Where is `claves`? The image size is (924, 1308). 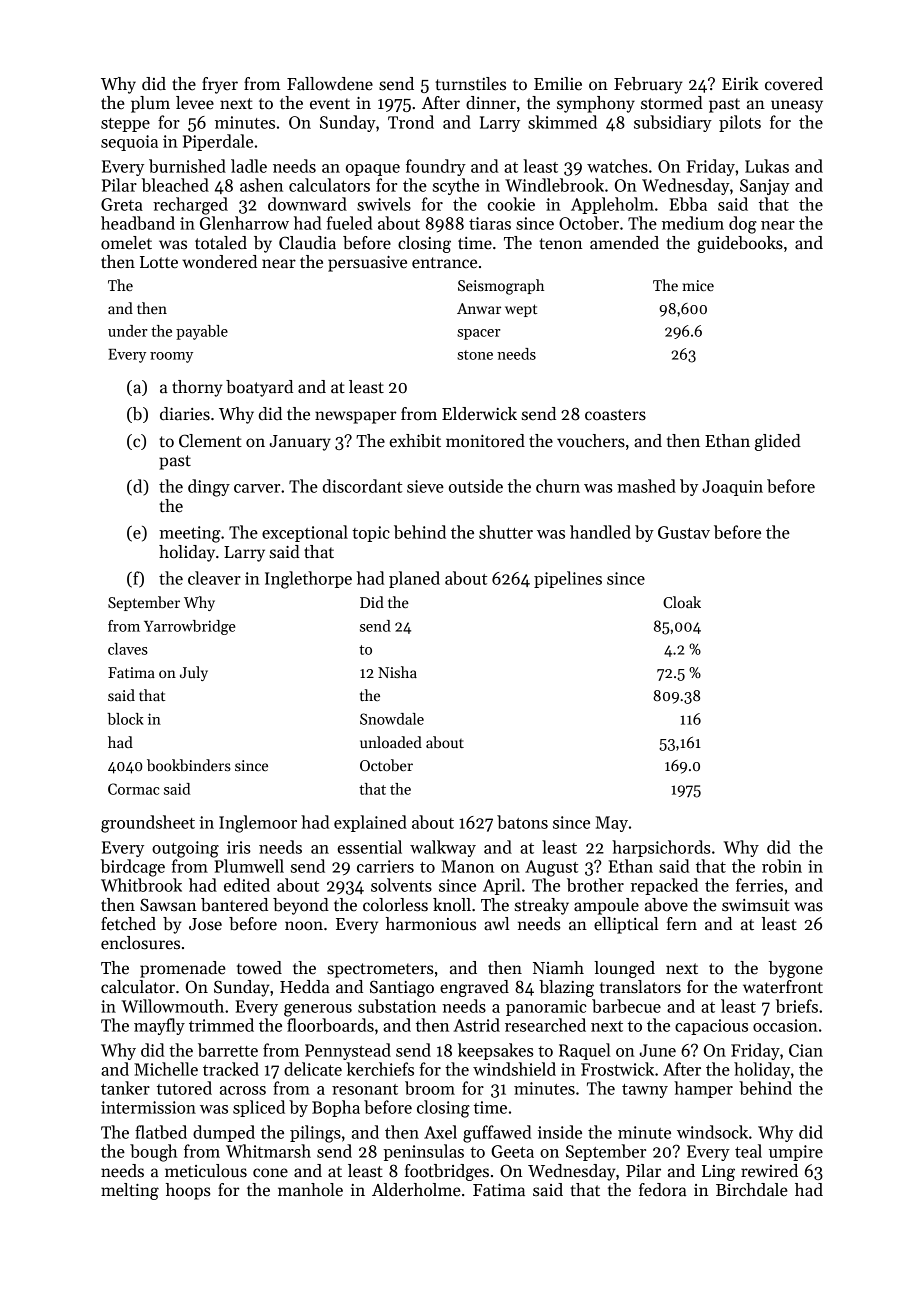 claves is located at coordinates (128, 649).
